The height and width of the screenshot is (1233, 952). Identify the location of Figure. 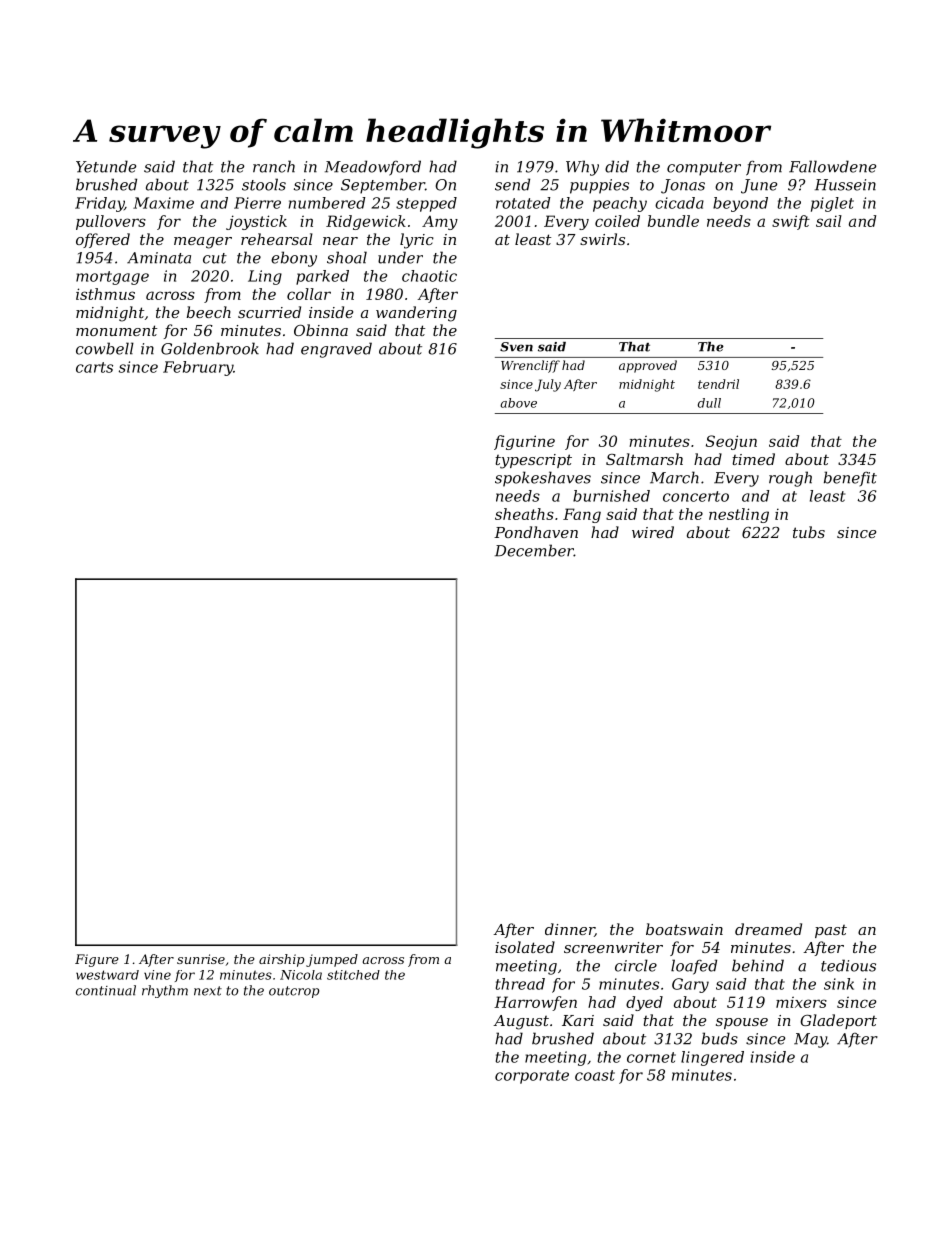
(97, 960).
